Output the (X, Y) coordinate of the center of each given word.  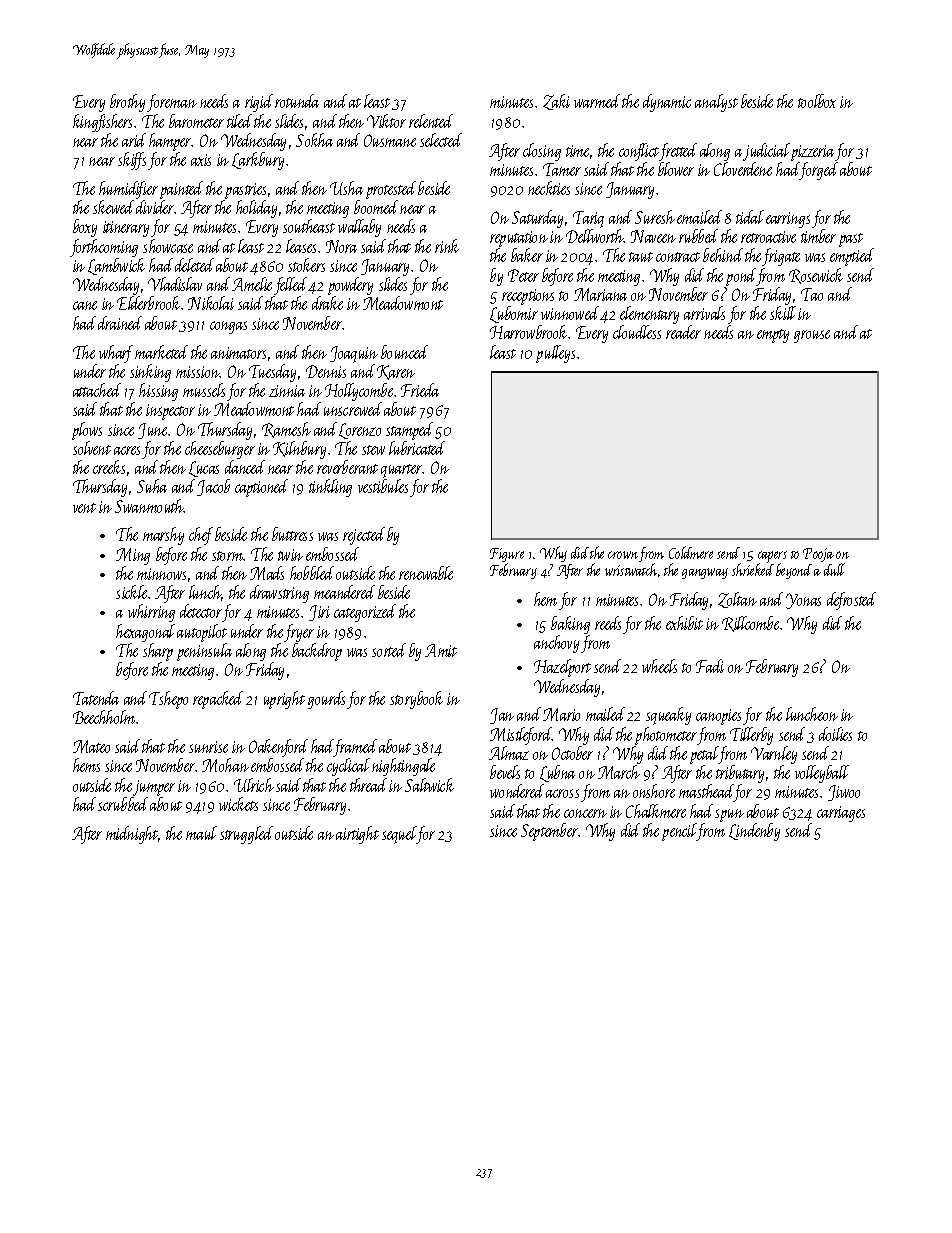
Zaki (556, 102)
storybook (416, 700)
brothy (127, 103)
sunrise (208, 747)
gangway (705, 573)
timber (818, 236)
